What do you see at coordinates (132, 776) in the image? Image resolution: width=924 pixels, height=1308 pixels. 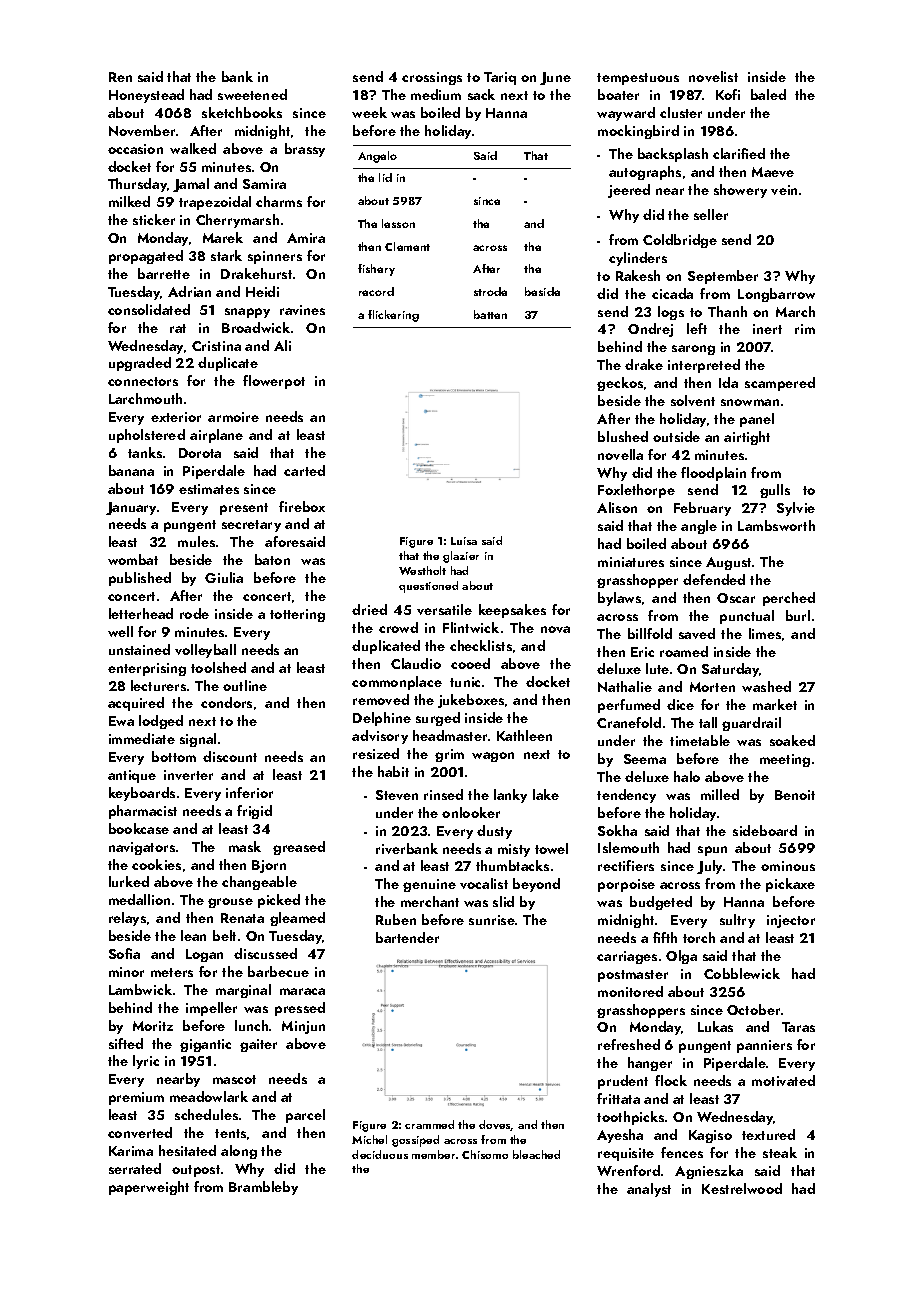 I see `antique` at bounding box center [132, 776].
